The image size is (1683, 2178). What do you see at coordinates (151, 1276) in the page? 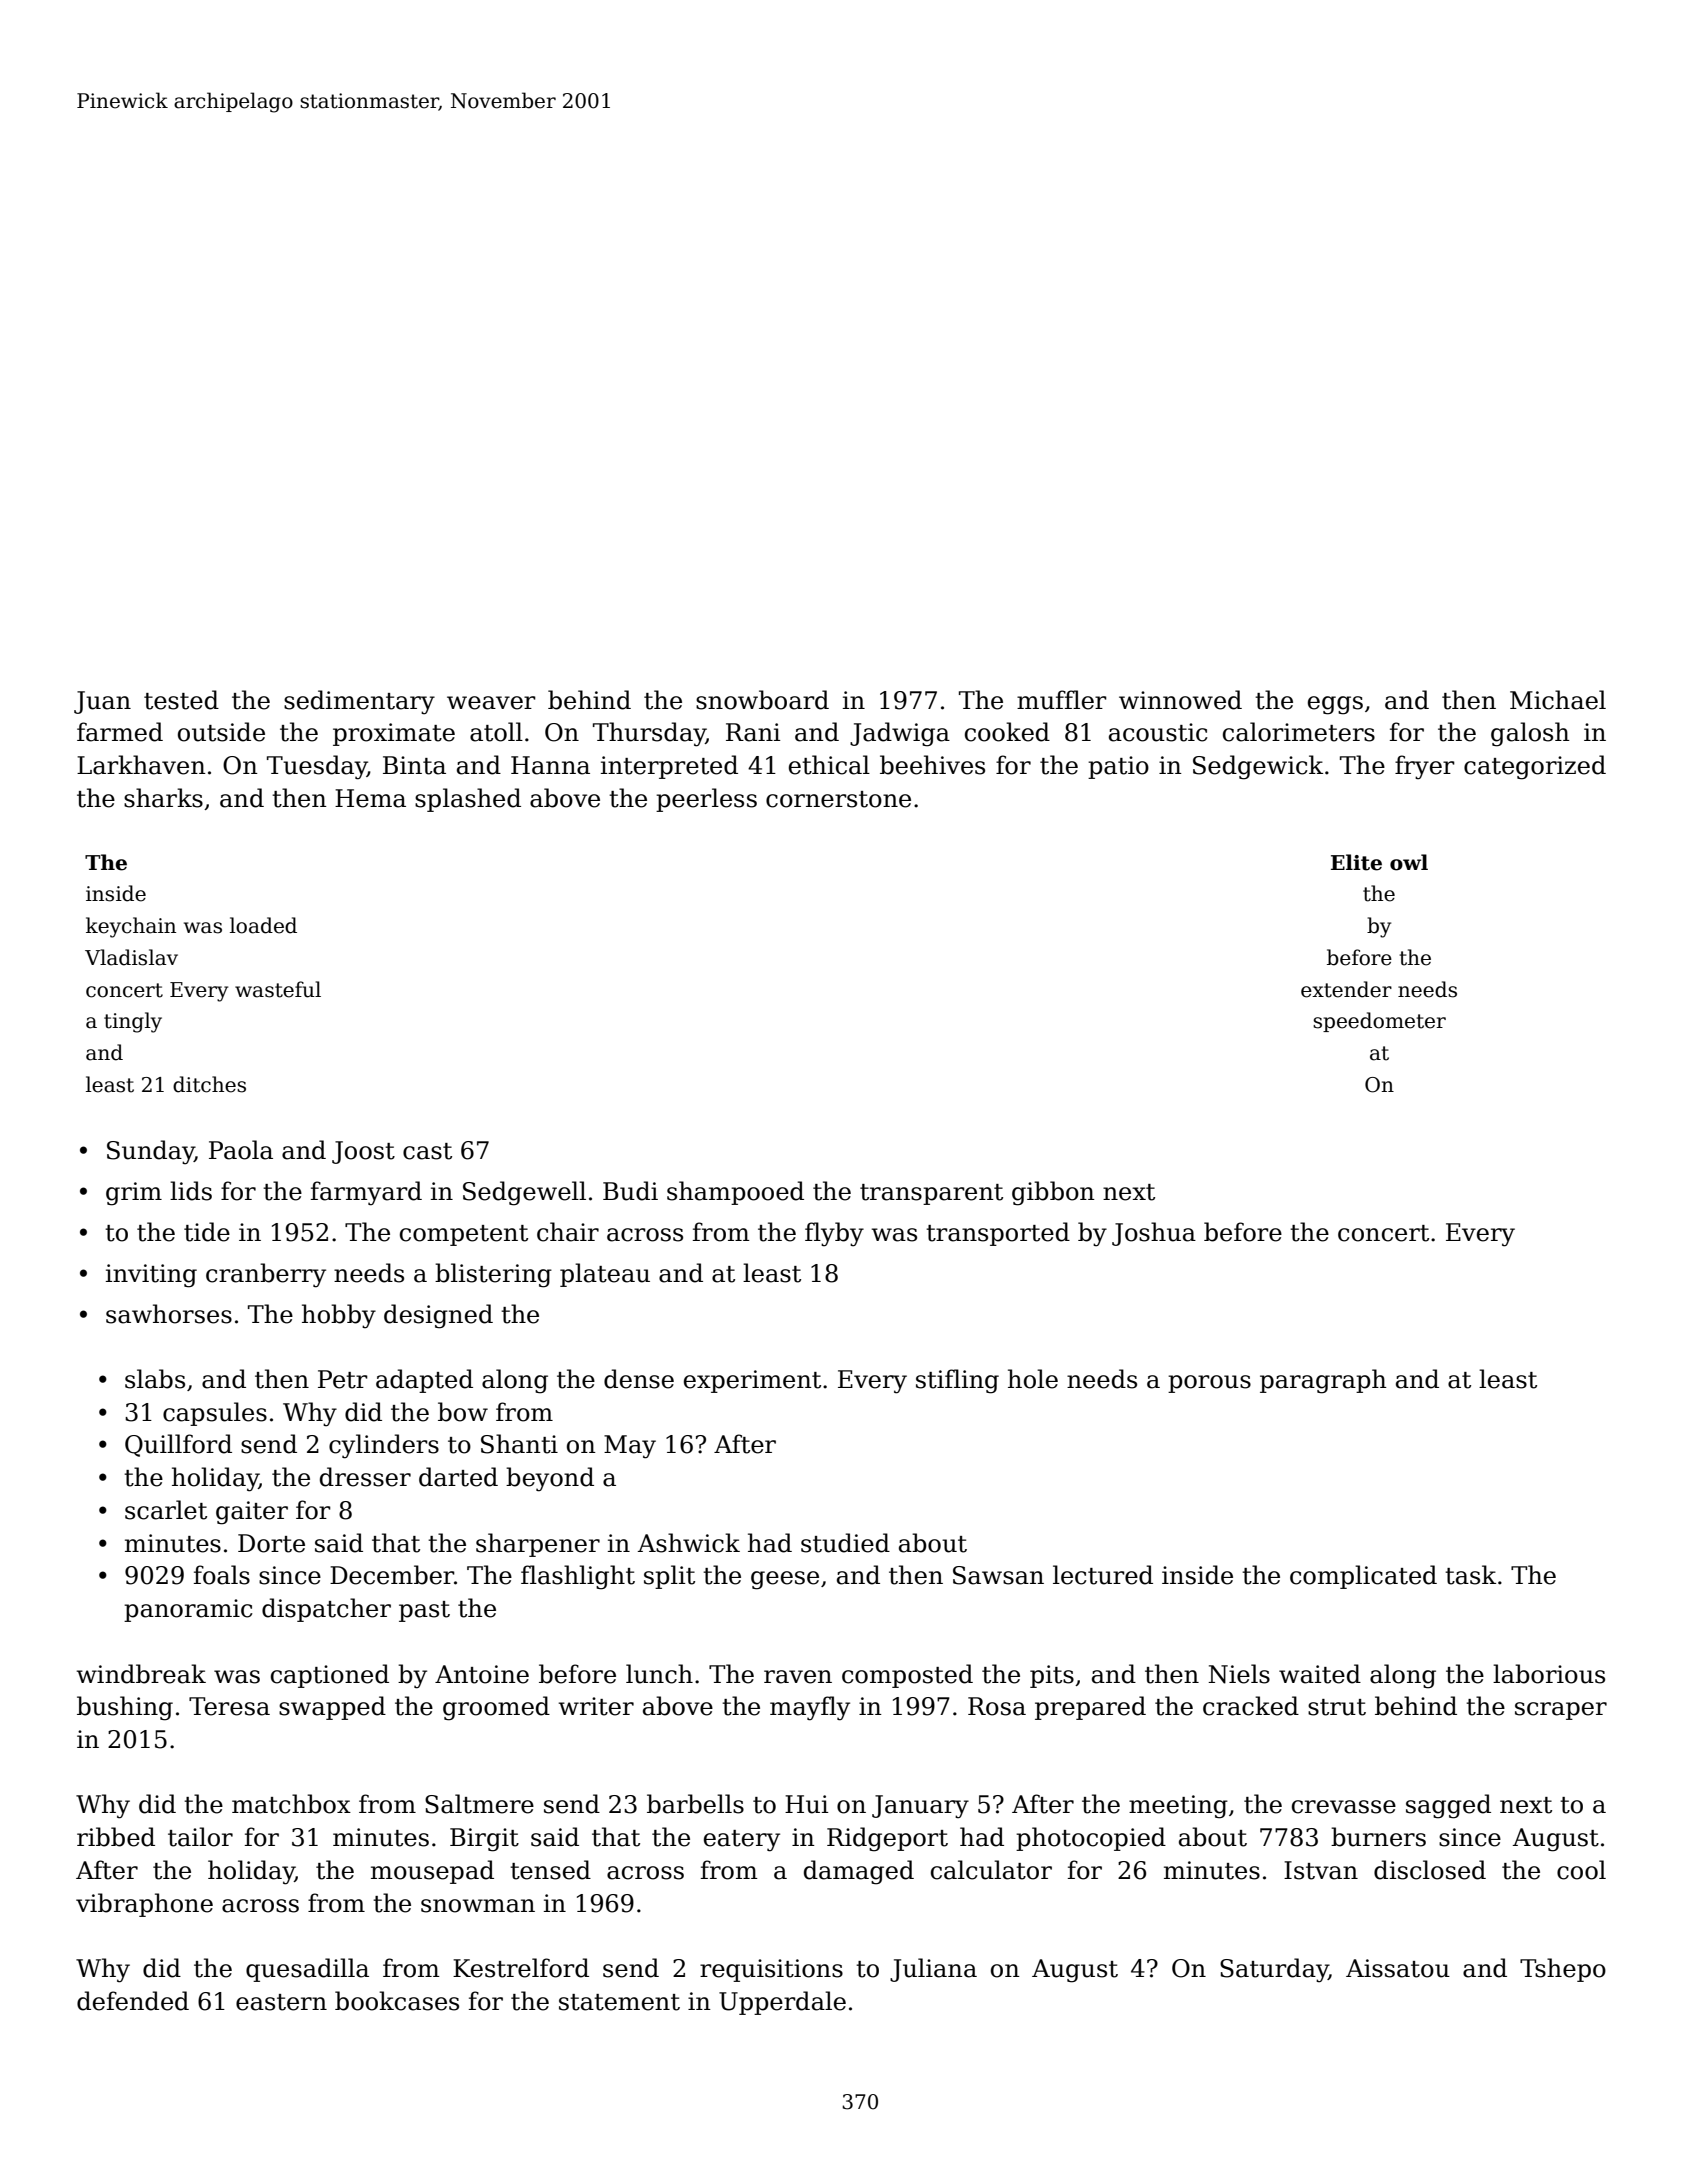
I see `inviting` at bounding box center [151, 1276].
